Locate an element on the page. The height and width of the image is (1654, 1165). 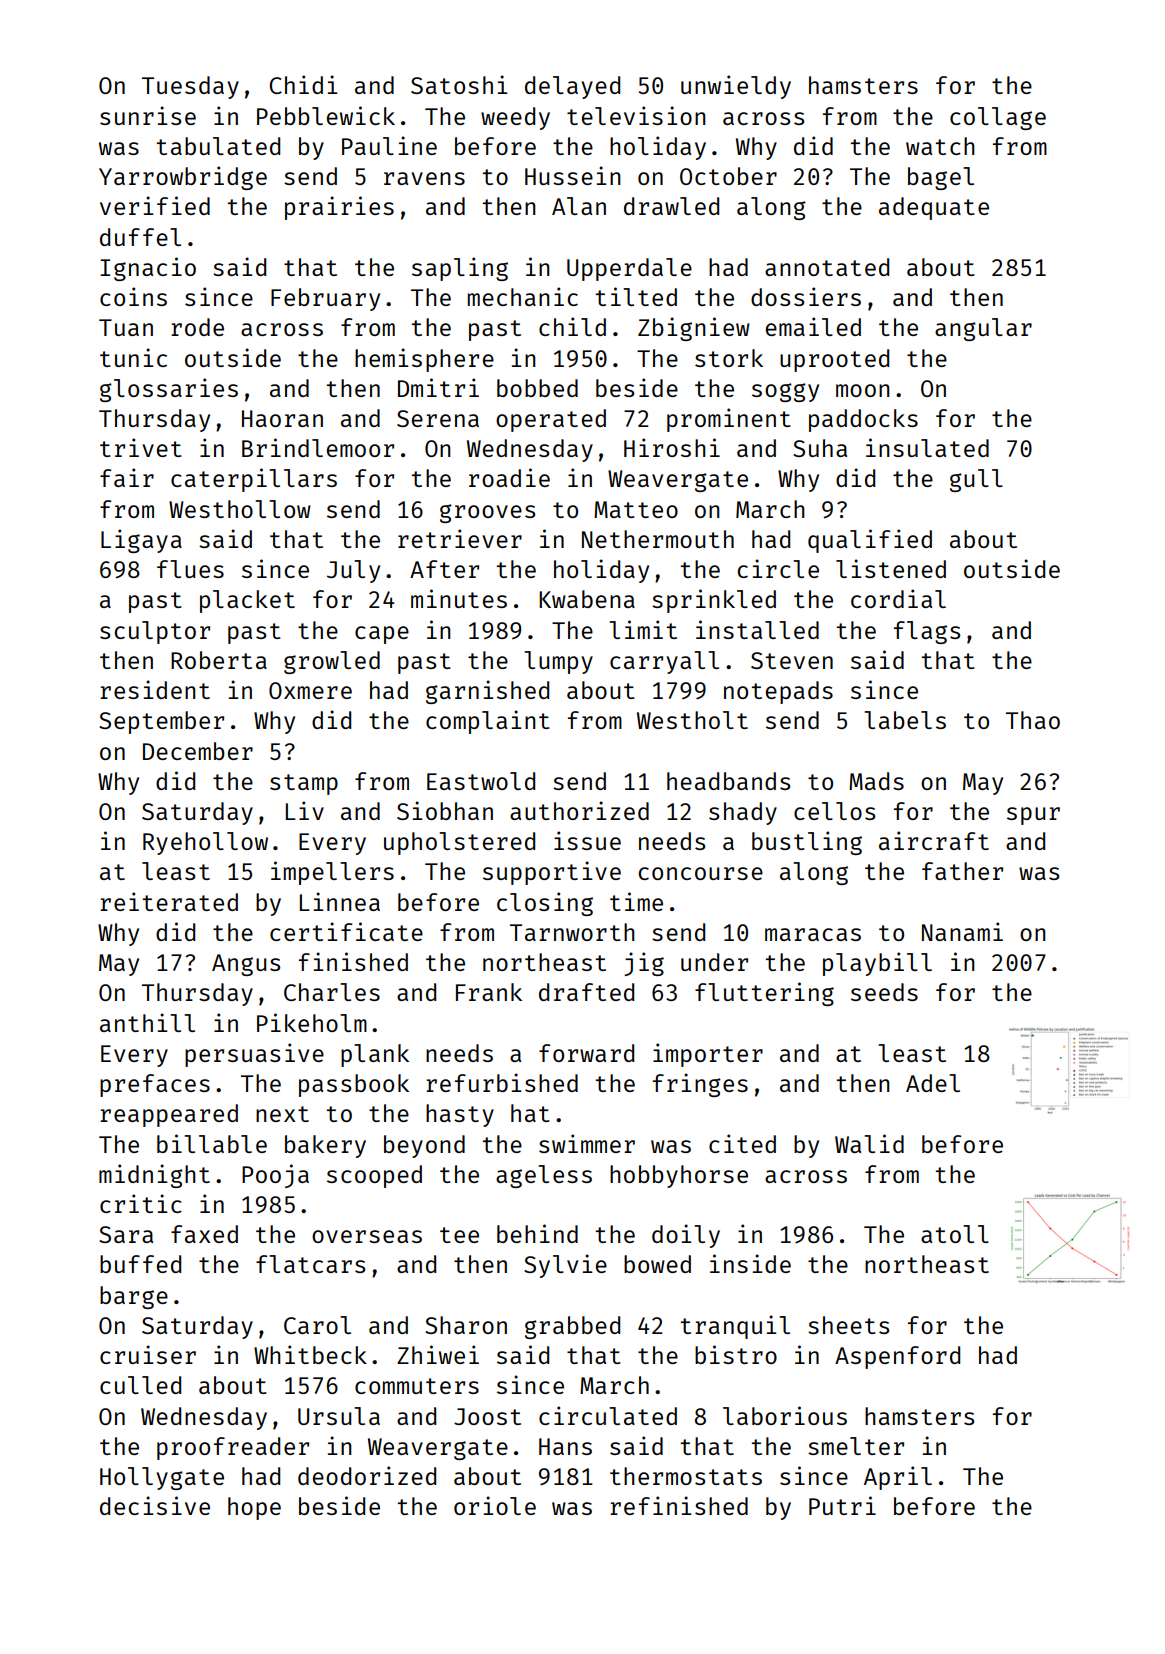
sunrise is located at coordinates (148, 115).
